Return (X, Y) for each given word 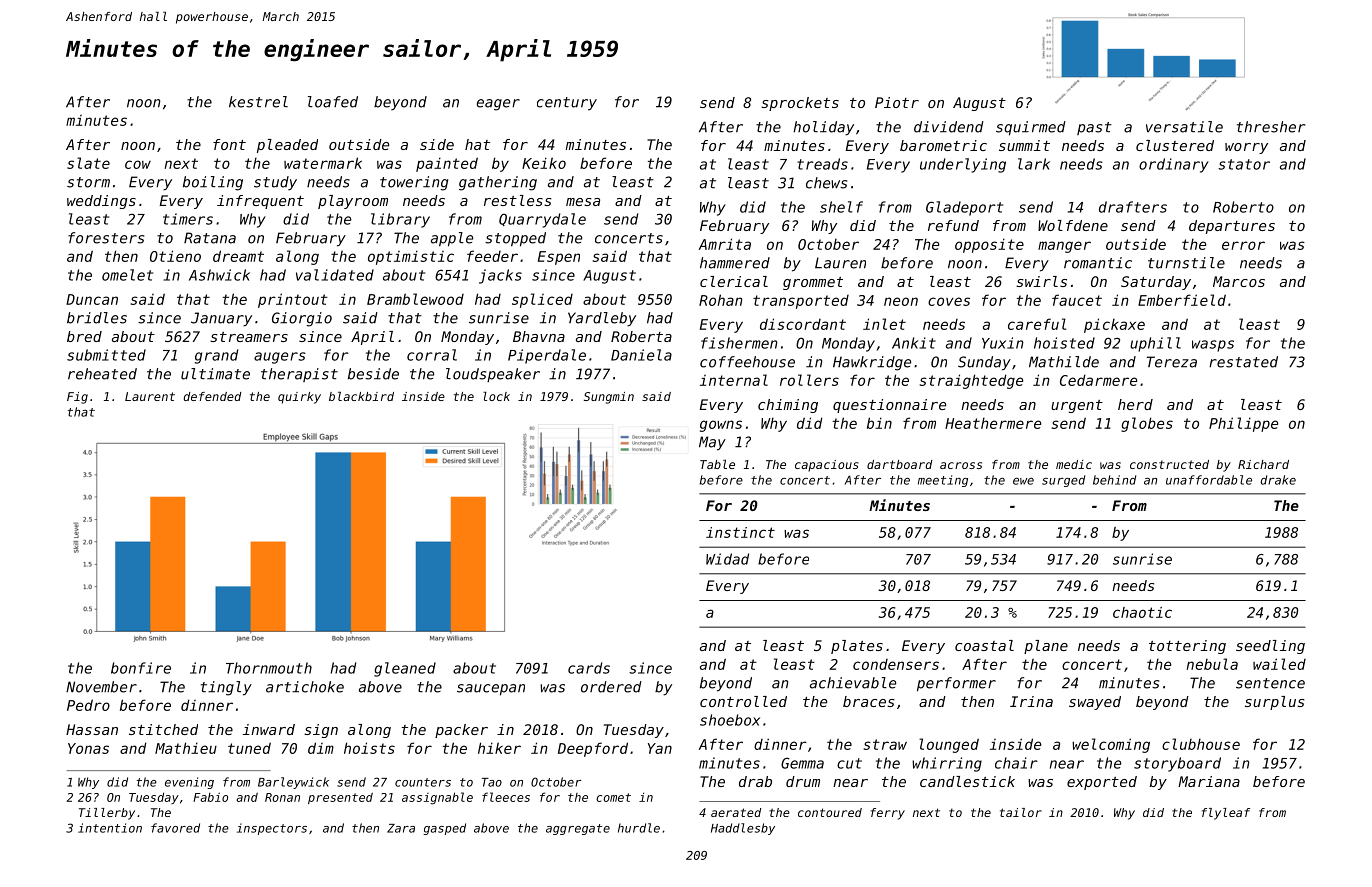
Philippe (1243, 424)
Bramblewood (415, 299)
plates (857, 647)
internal (734, 380)
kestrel (258, 102)
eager (498, 105)
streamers (249, 337)
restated (1243, 362)
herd (1135, 404)
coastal (984, 645)
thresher (1271, 127)
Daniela (641, 355)
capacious (827, 466)
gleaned (405, 669)
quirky (299, 398)
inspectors (272, 829)
